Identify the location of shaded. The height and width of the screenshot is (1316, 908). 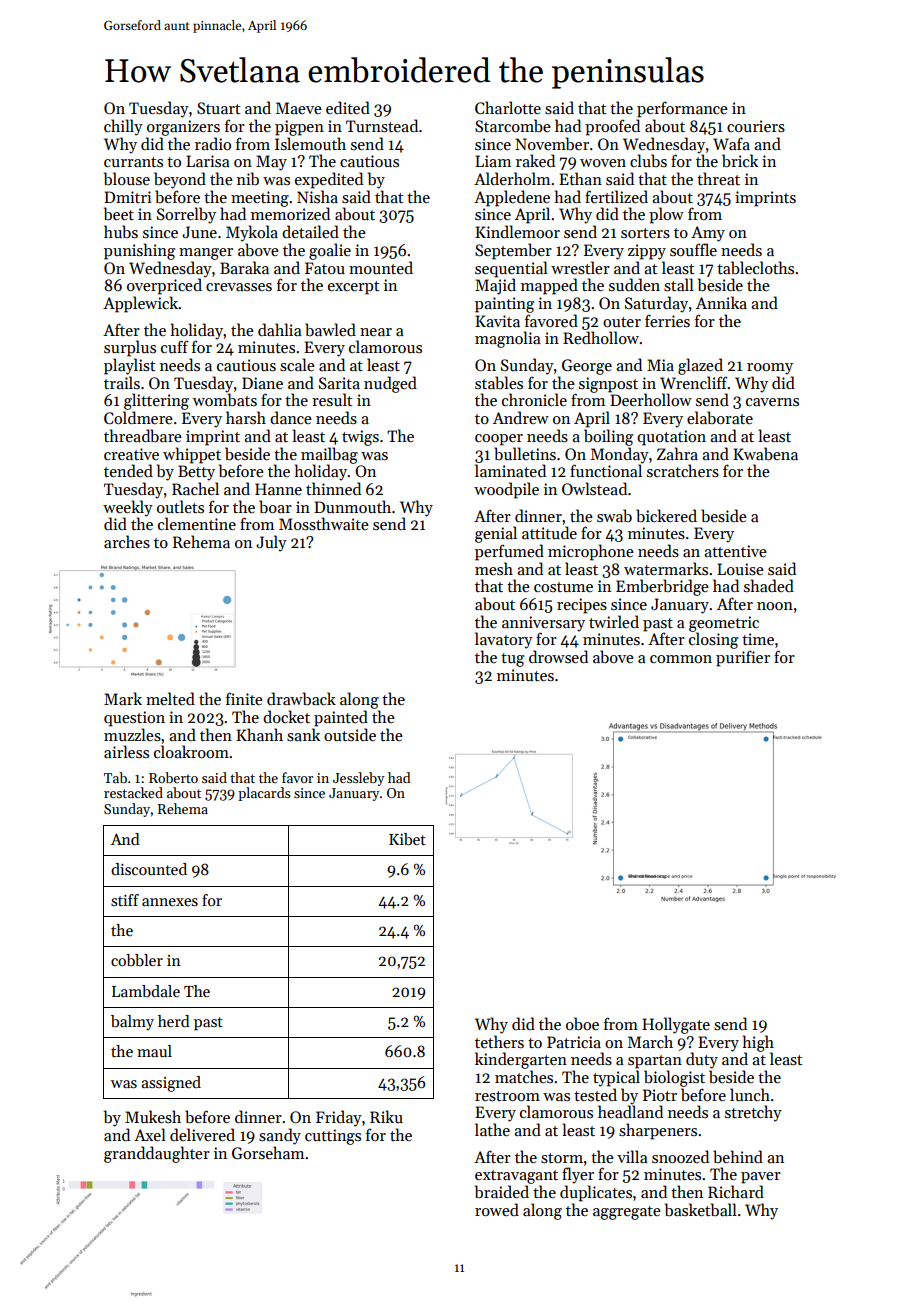
(769, 585).
